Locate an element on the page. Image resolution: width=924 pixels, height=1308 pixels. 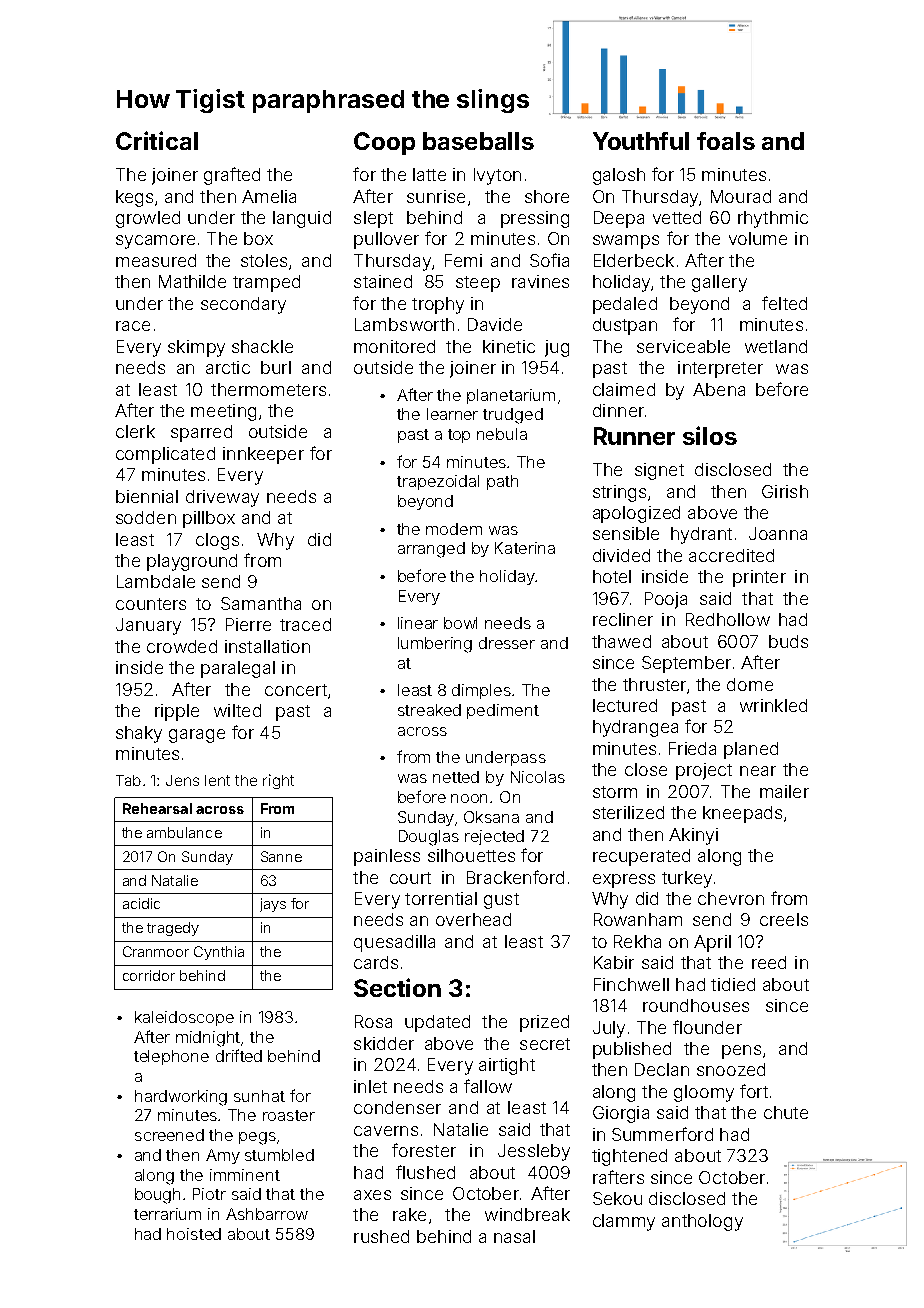
Pierre is located at coordinates (248, 624).
